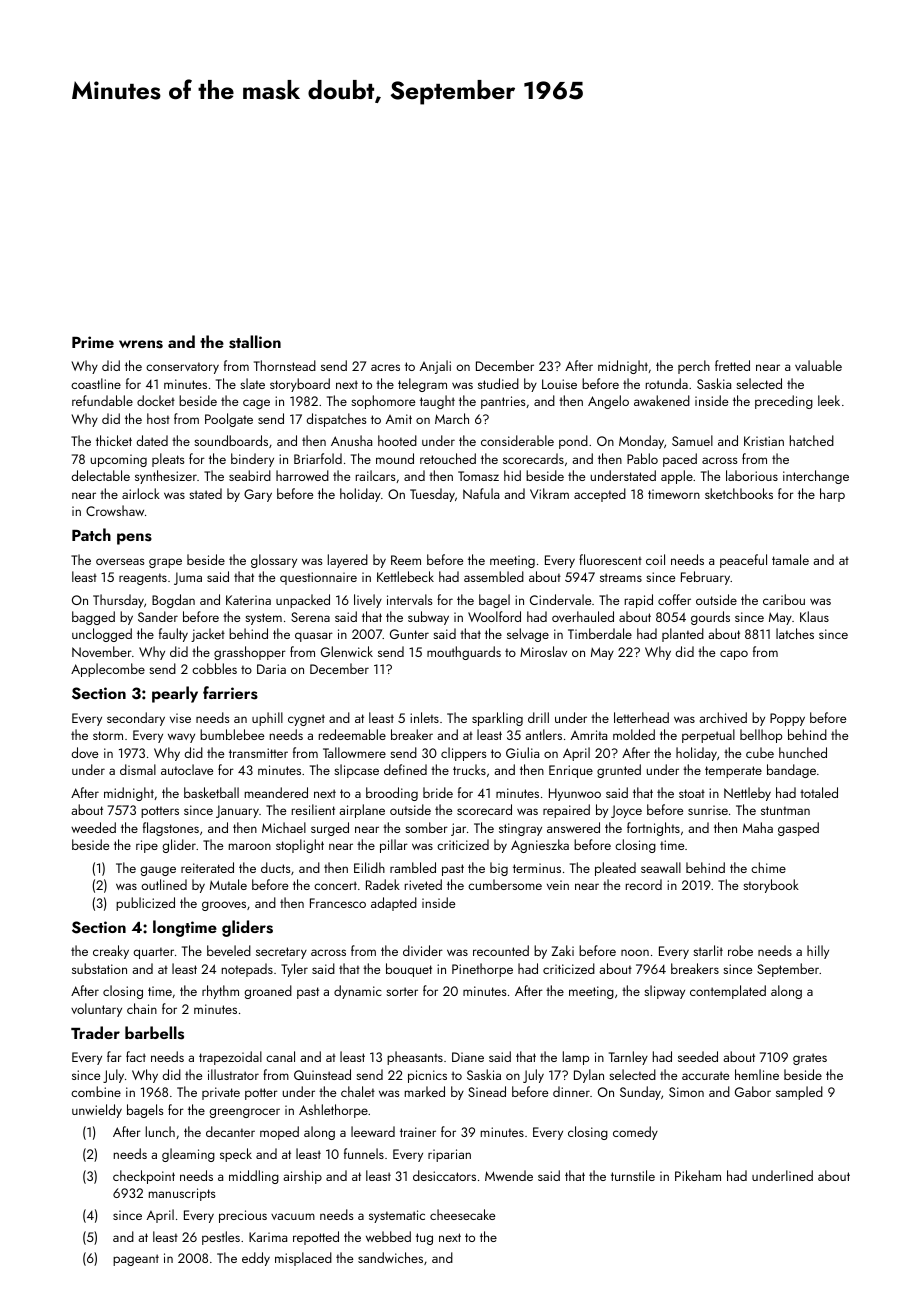  I want to click on hilly, so click(818, 952).
